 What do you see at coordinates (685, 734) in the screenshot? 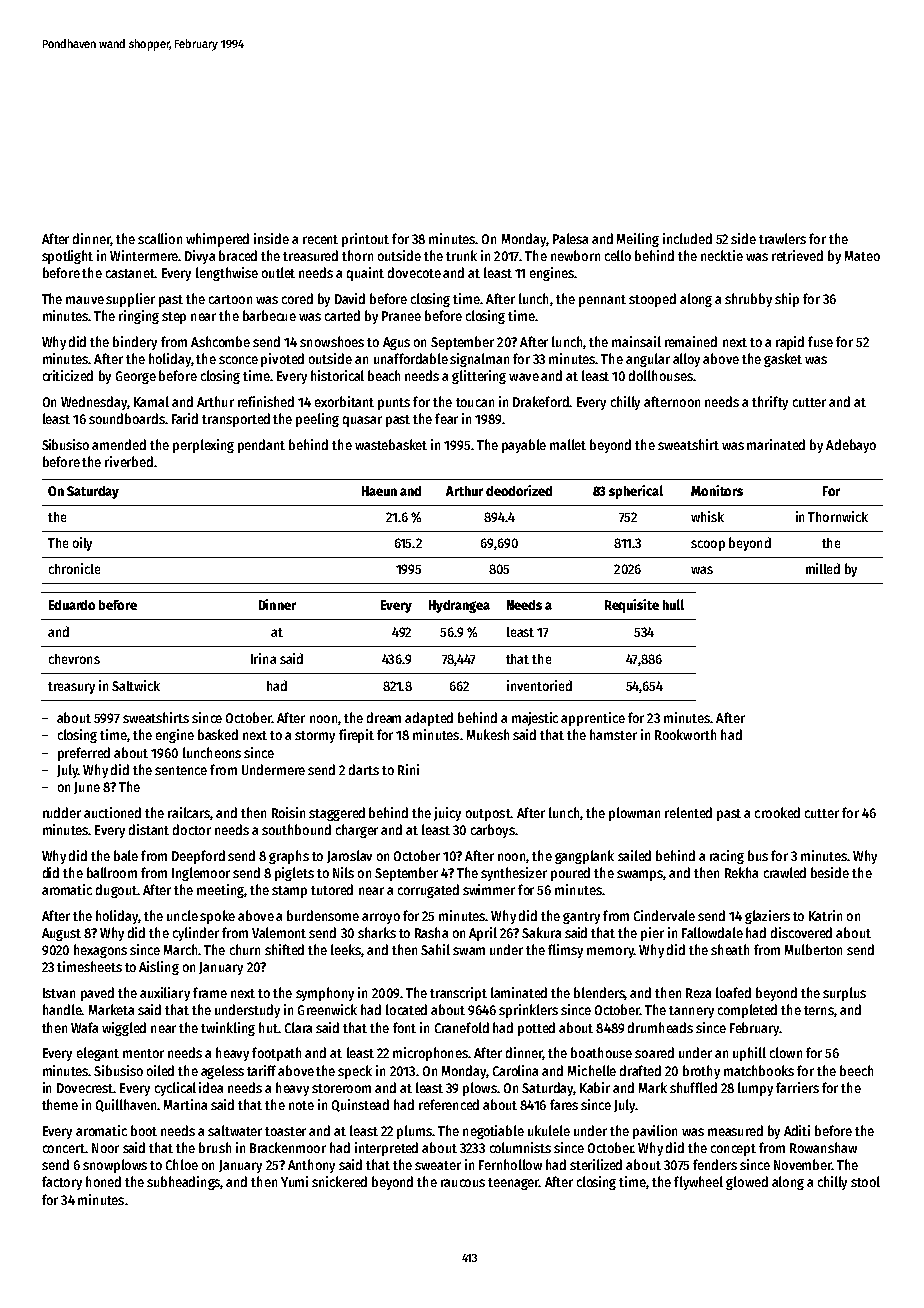
I see `Rookworth` at bounding box center [685, 734].
